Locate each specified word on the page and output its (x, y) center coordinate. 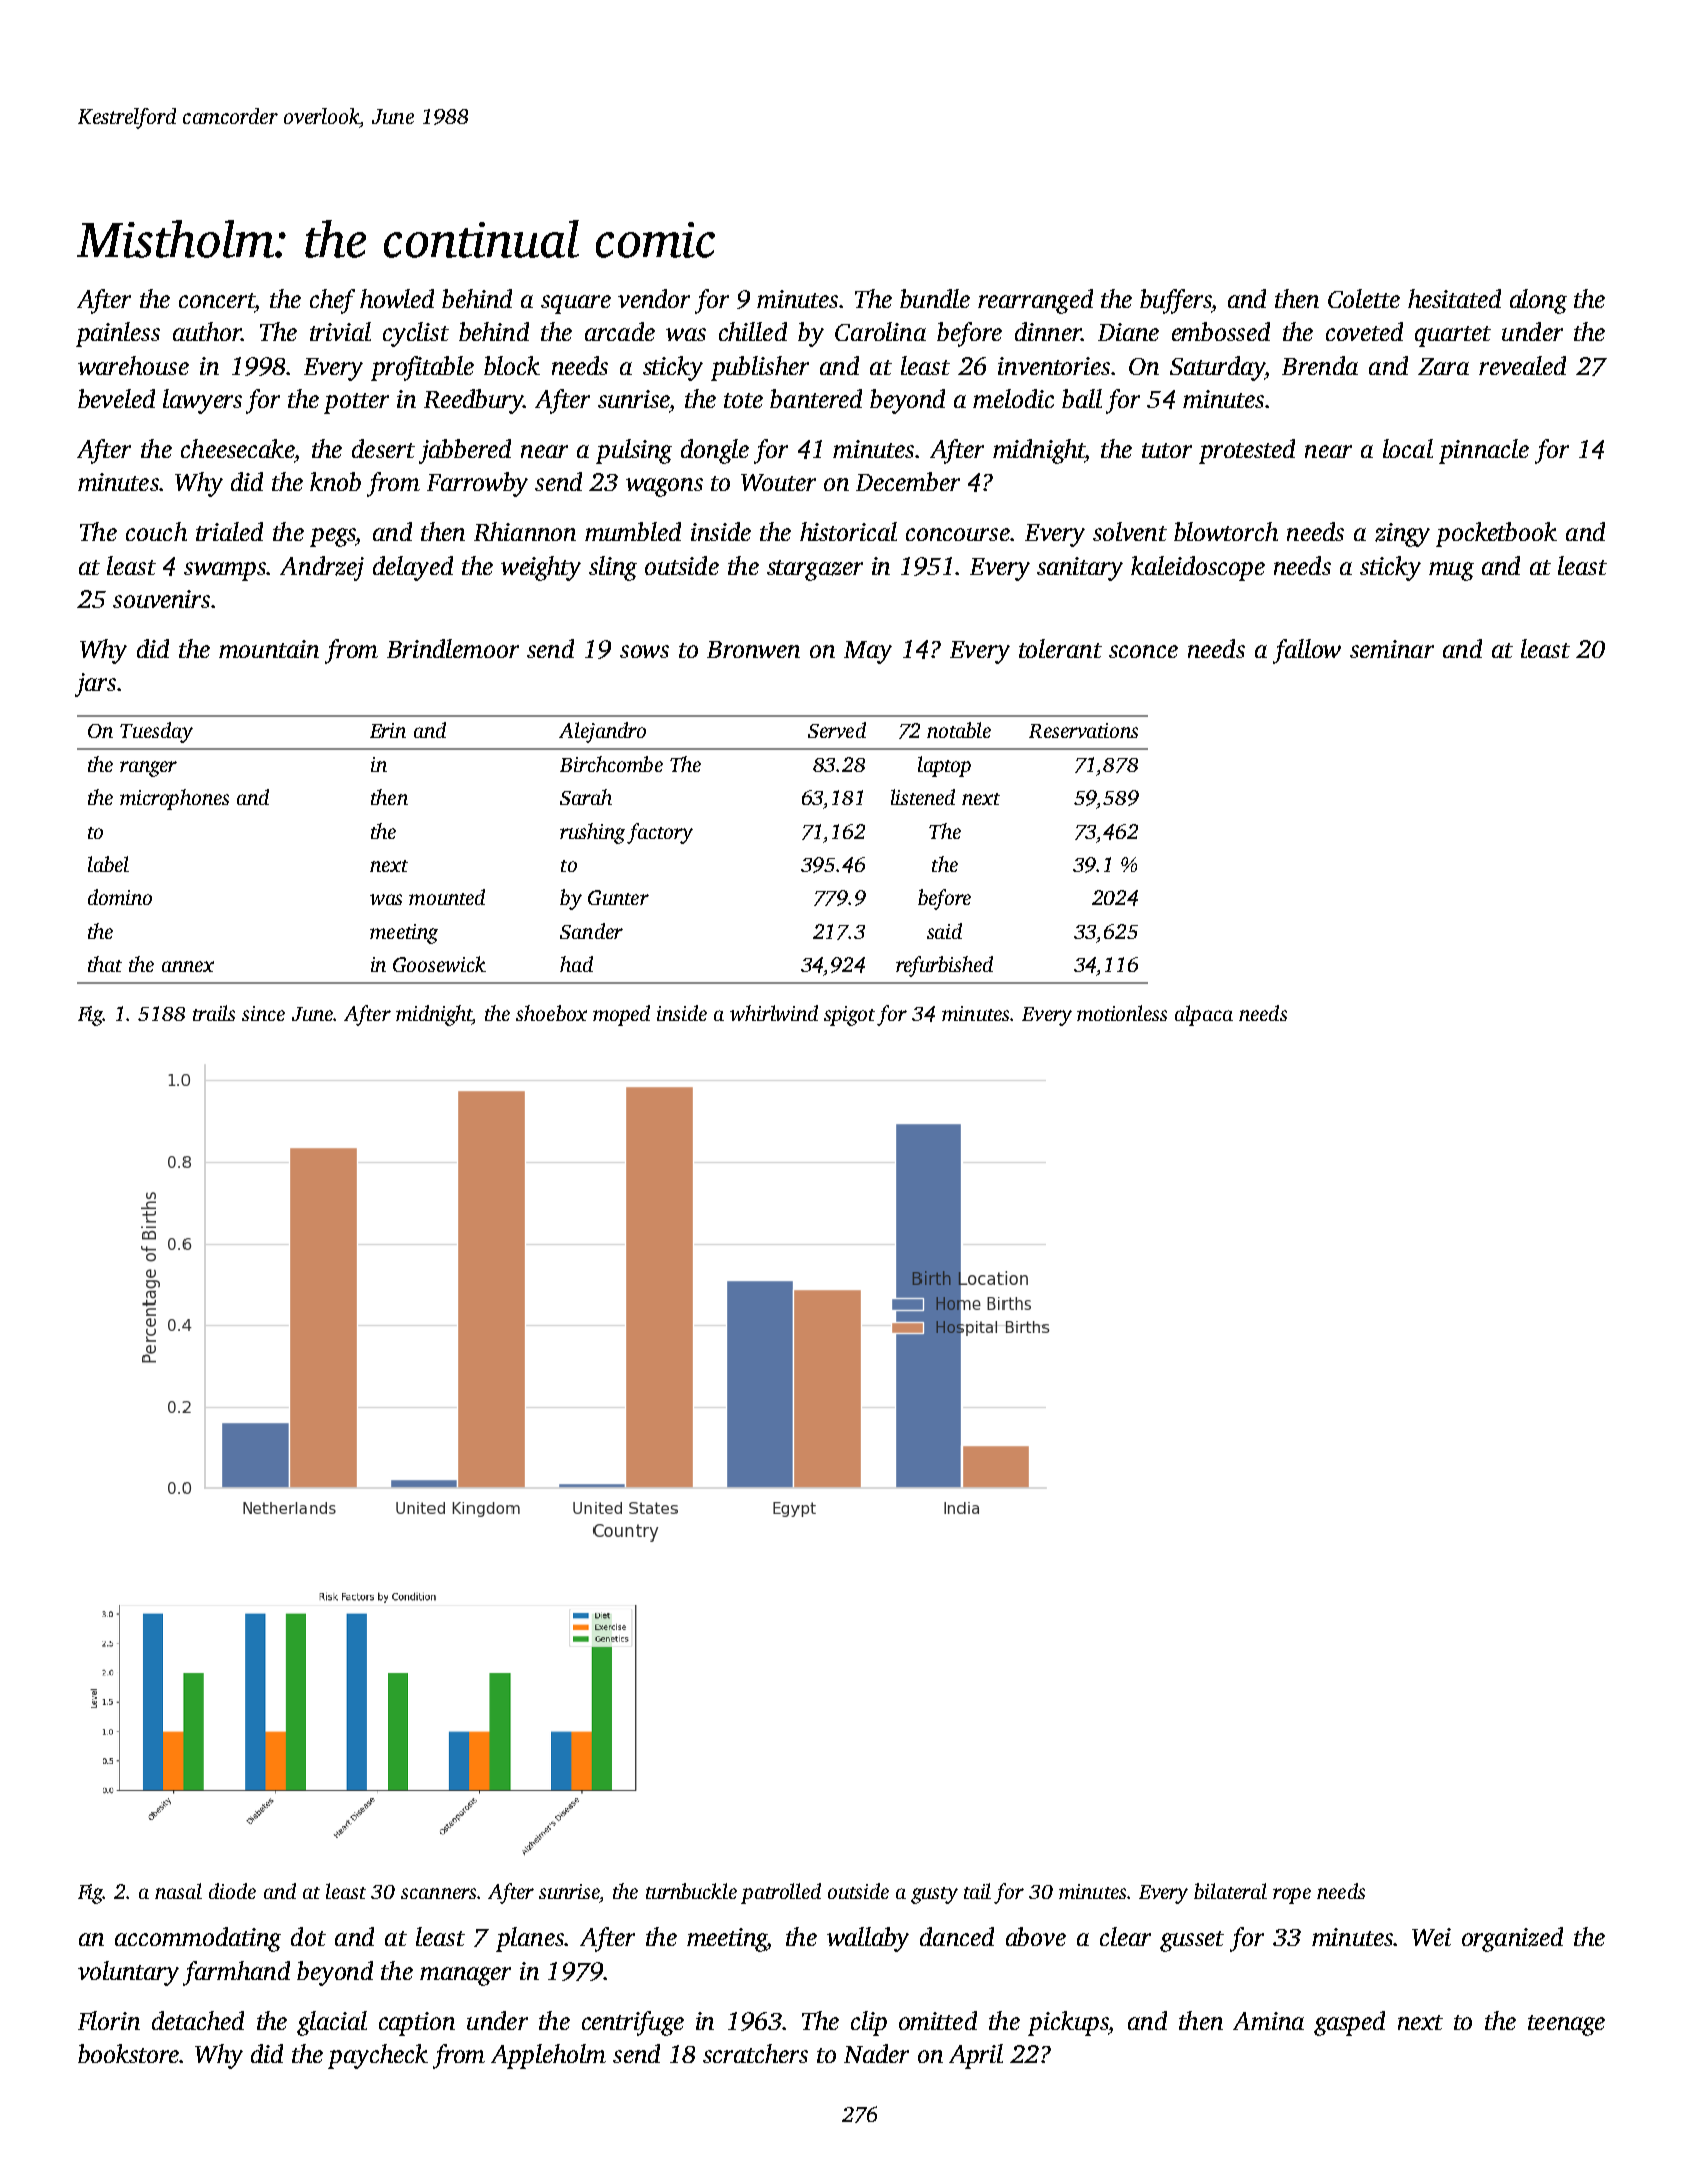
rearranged (1035, 301)
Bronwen (753, 649)
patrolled (781, 1893)
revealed (1522, 365)
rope (1292, 1896)
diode (232, 1891)
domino (120, 897)
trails (214, 1013)
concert (217, 300)
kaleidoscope (1198, 568)
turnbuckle (691, 1891)
